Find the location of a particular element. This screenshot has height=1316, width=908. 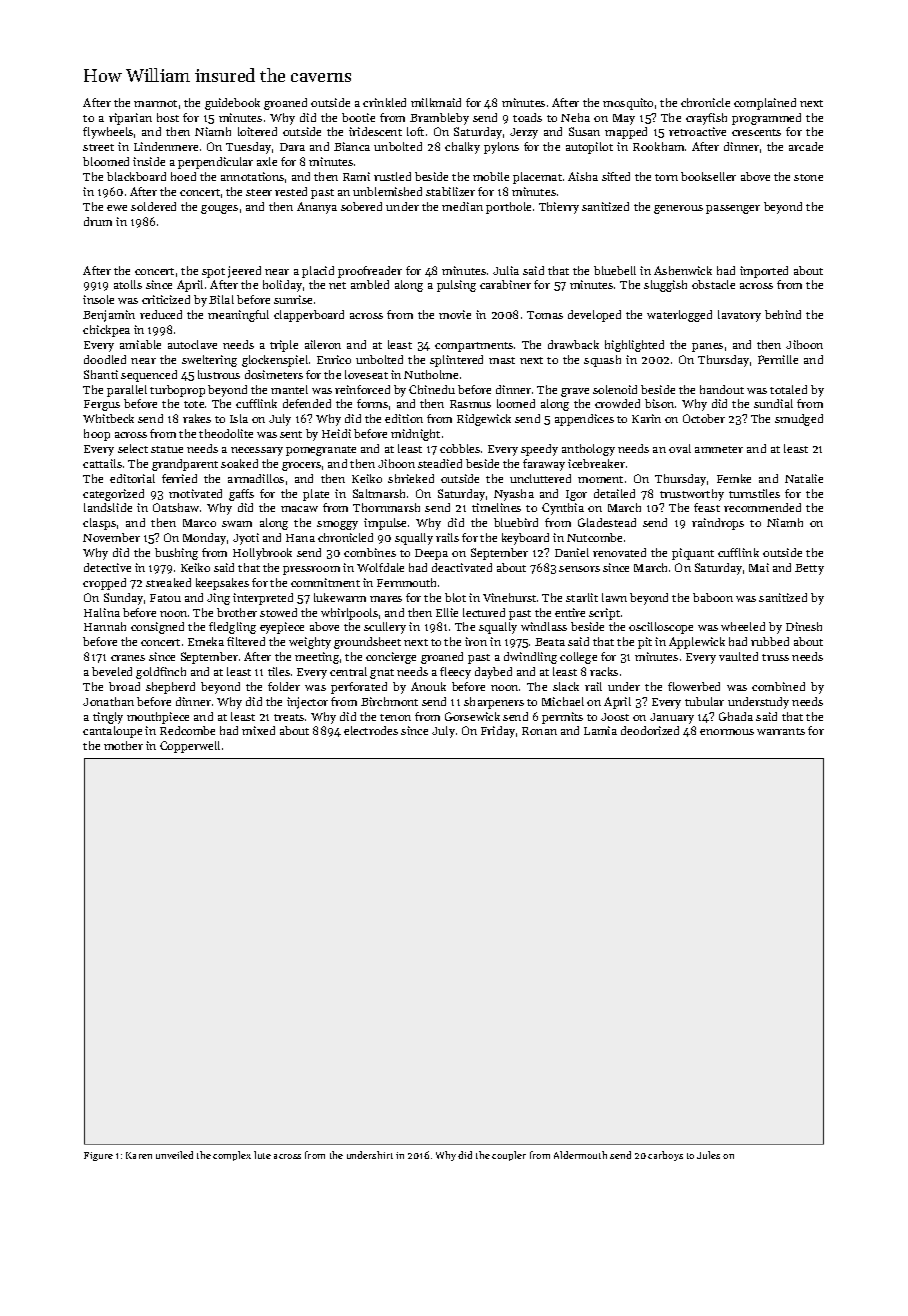

deodorized is located at coordinates (650, 730).
